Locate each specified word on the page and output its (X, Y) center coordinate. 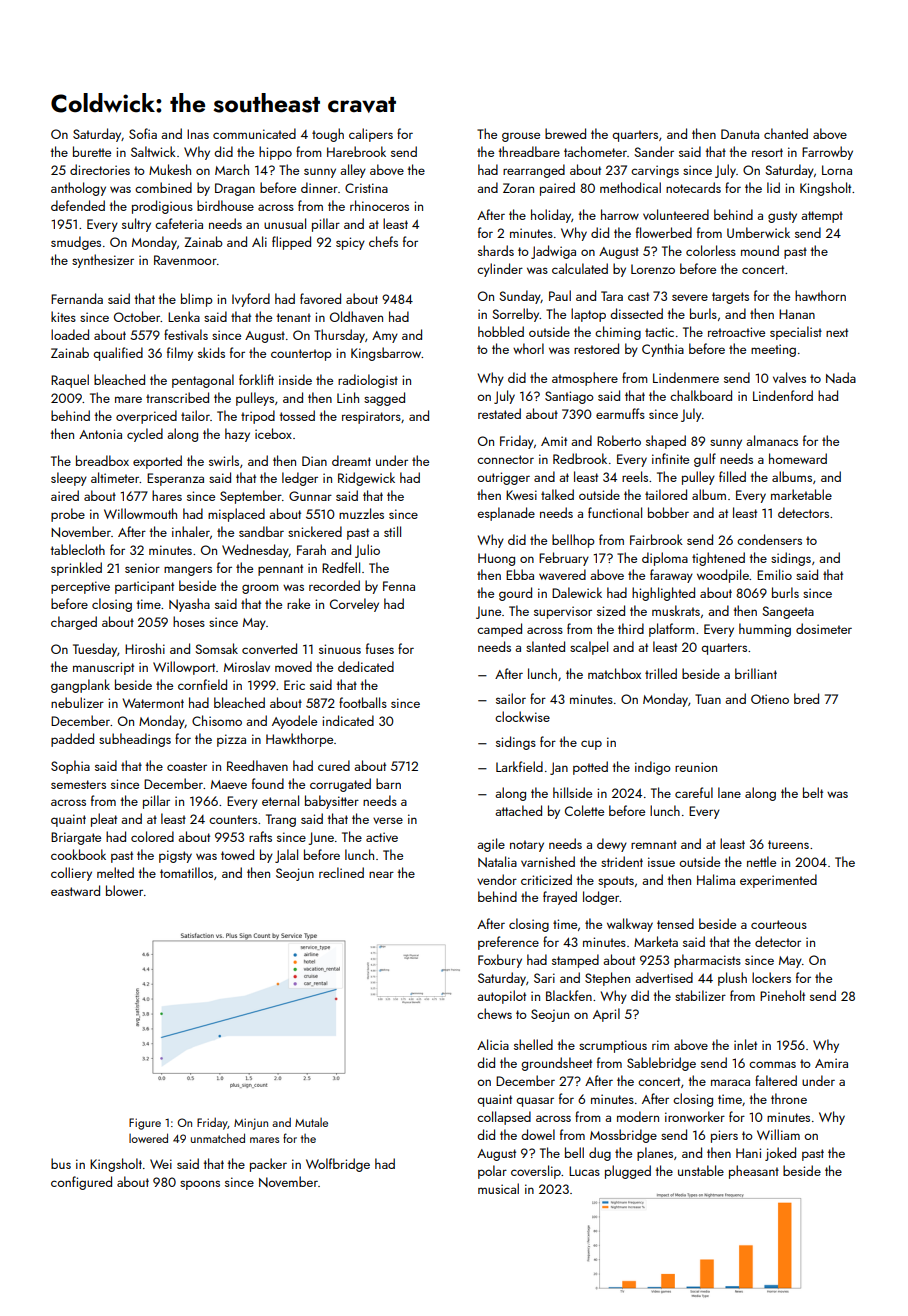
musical (498, 1188)
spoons (200, 1185)
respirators (371, 417)
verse (388, 820)
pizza (231, 740)
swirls (224, 460)
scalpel (589, 648)
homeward (798, 458)
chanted (786, 133)
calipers (371, 135)
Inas (198, 134)
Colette (584, 810)
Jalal (286, 856)
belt (813, 792)
